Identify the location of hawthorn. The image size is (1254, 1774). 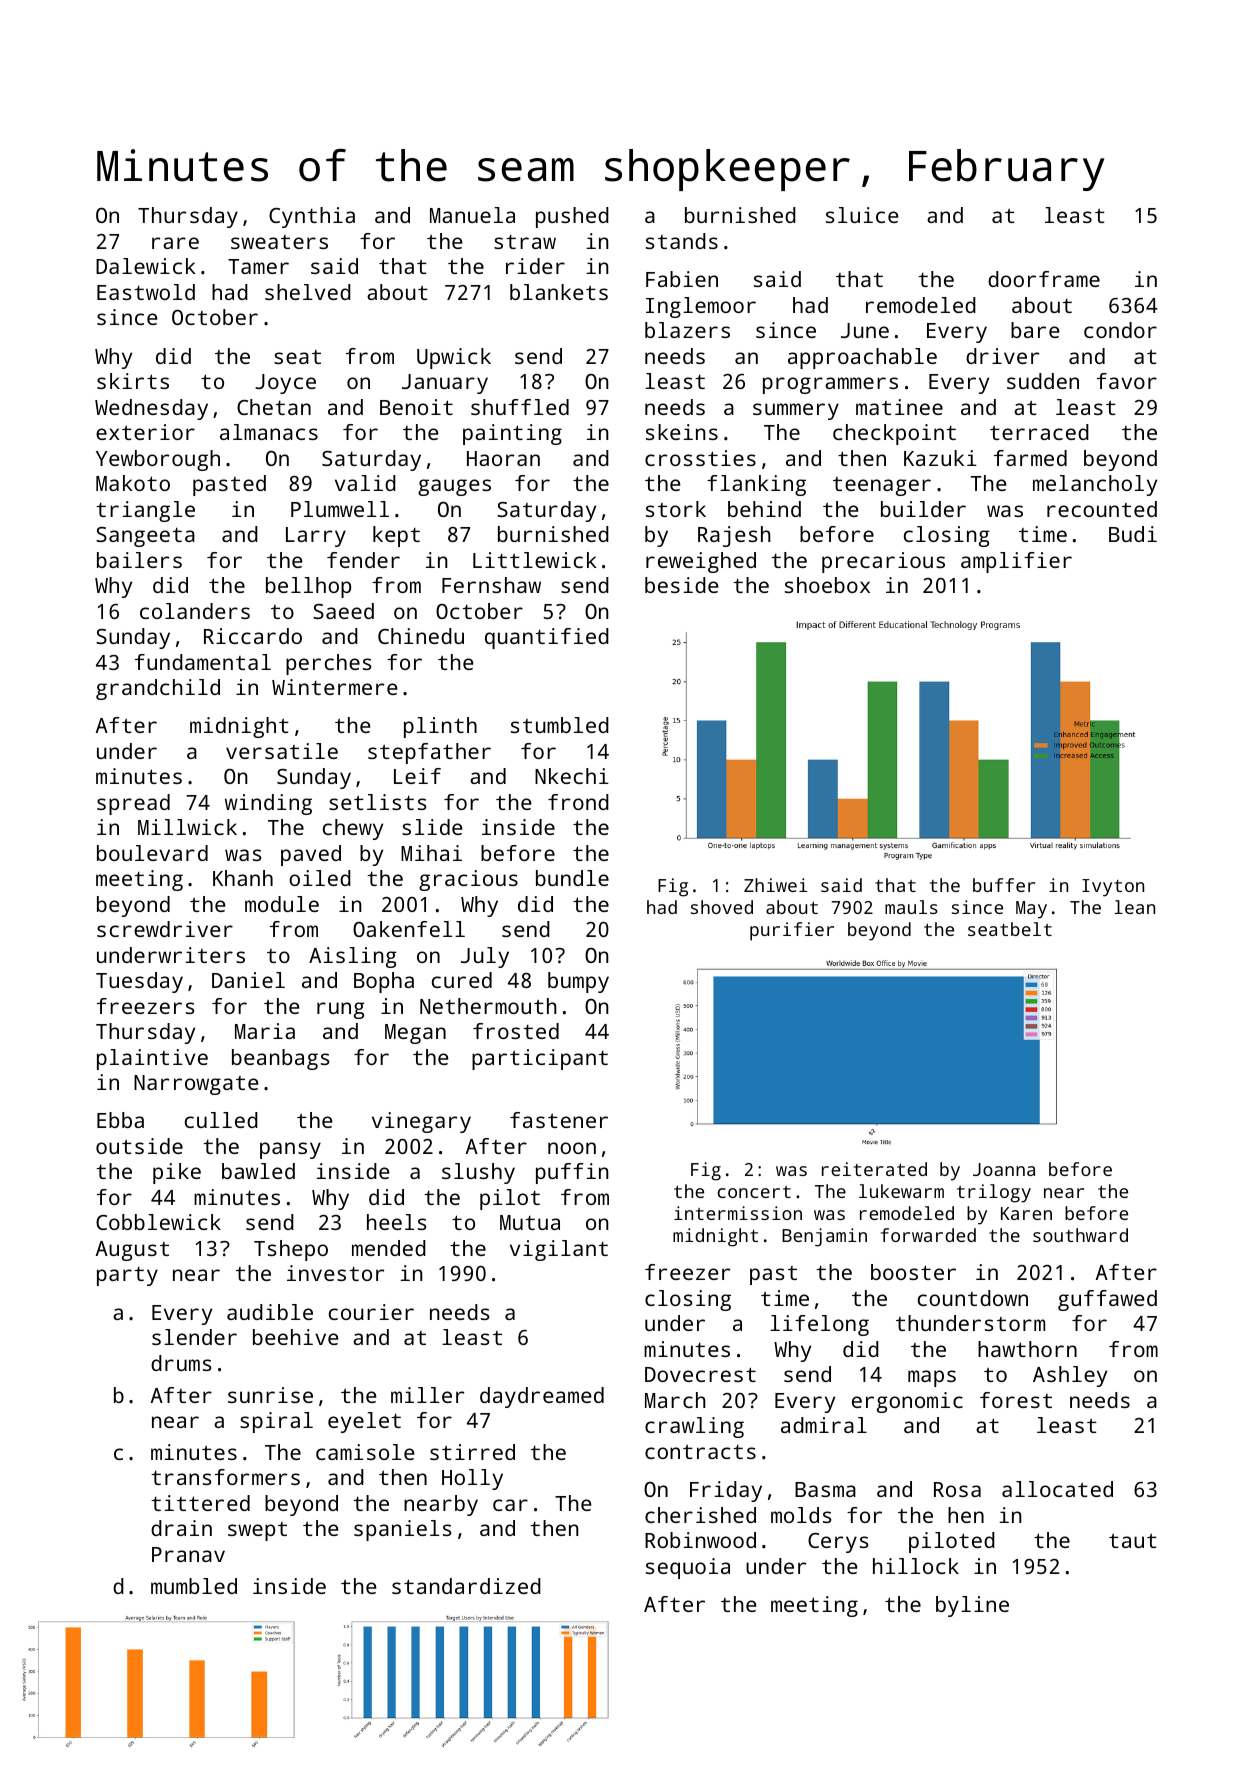
(1027, 1349).
